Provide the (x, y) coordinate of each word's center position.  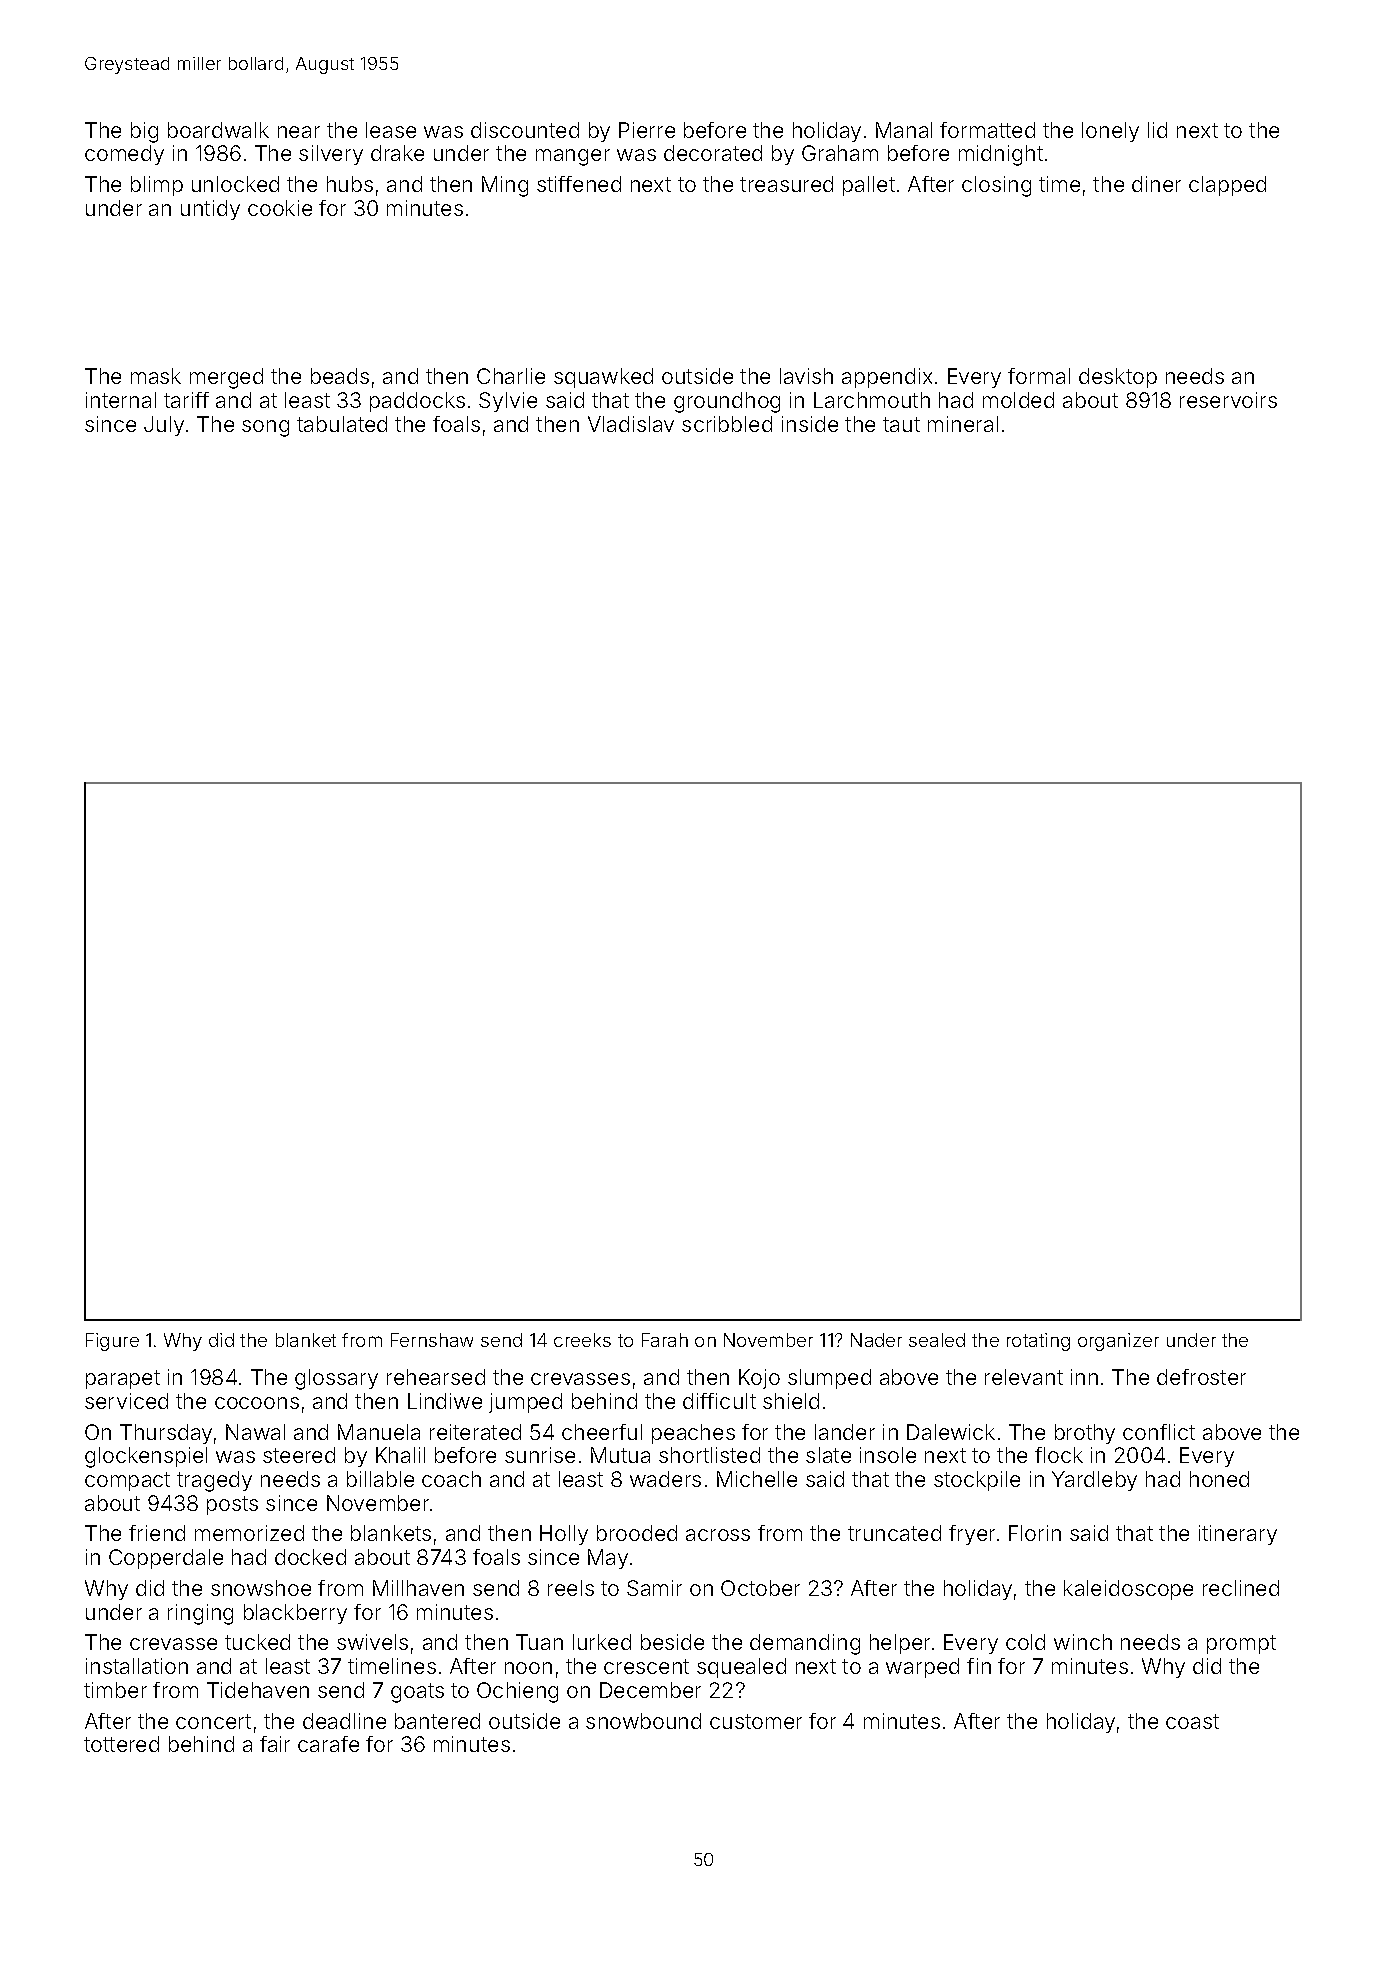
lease (391, 130)
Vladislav (631, 424)
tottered (121, 1744)
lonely (1110, 132)
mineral (963, 424)
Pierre (647, 130)
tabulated (342, 424)
